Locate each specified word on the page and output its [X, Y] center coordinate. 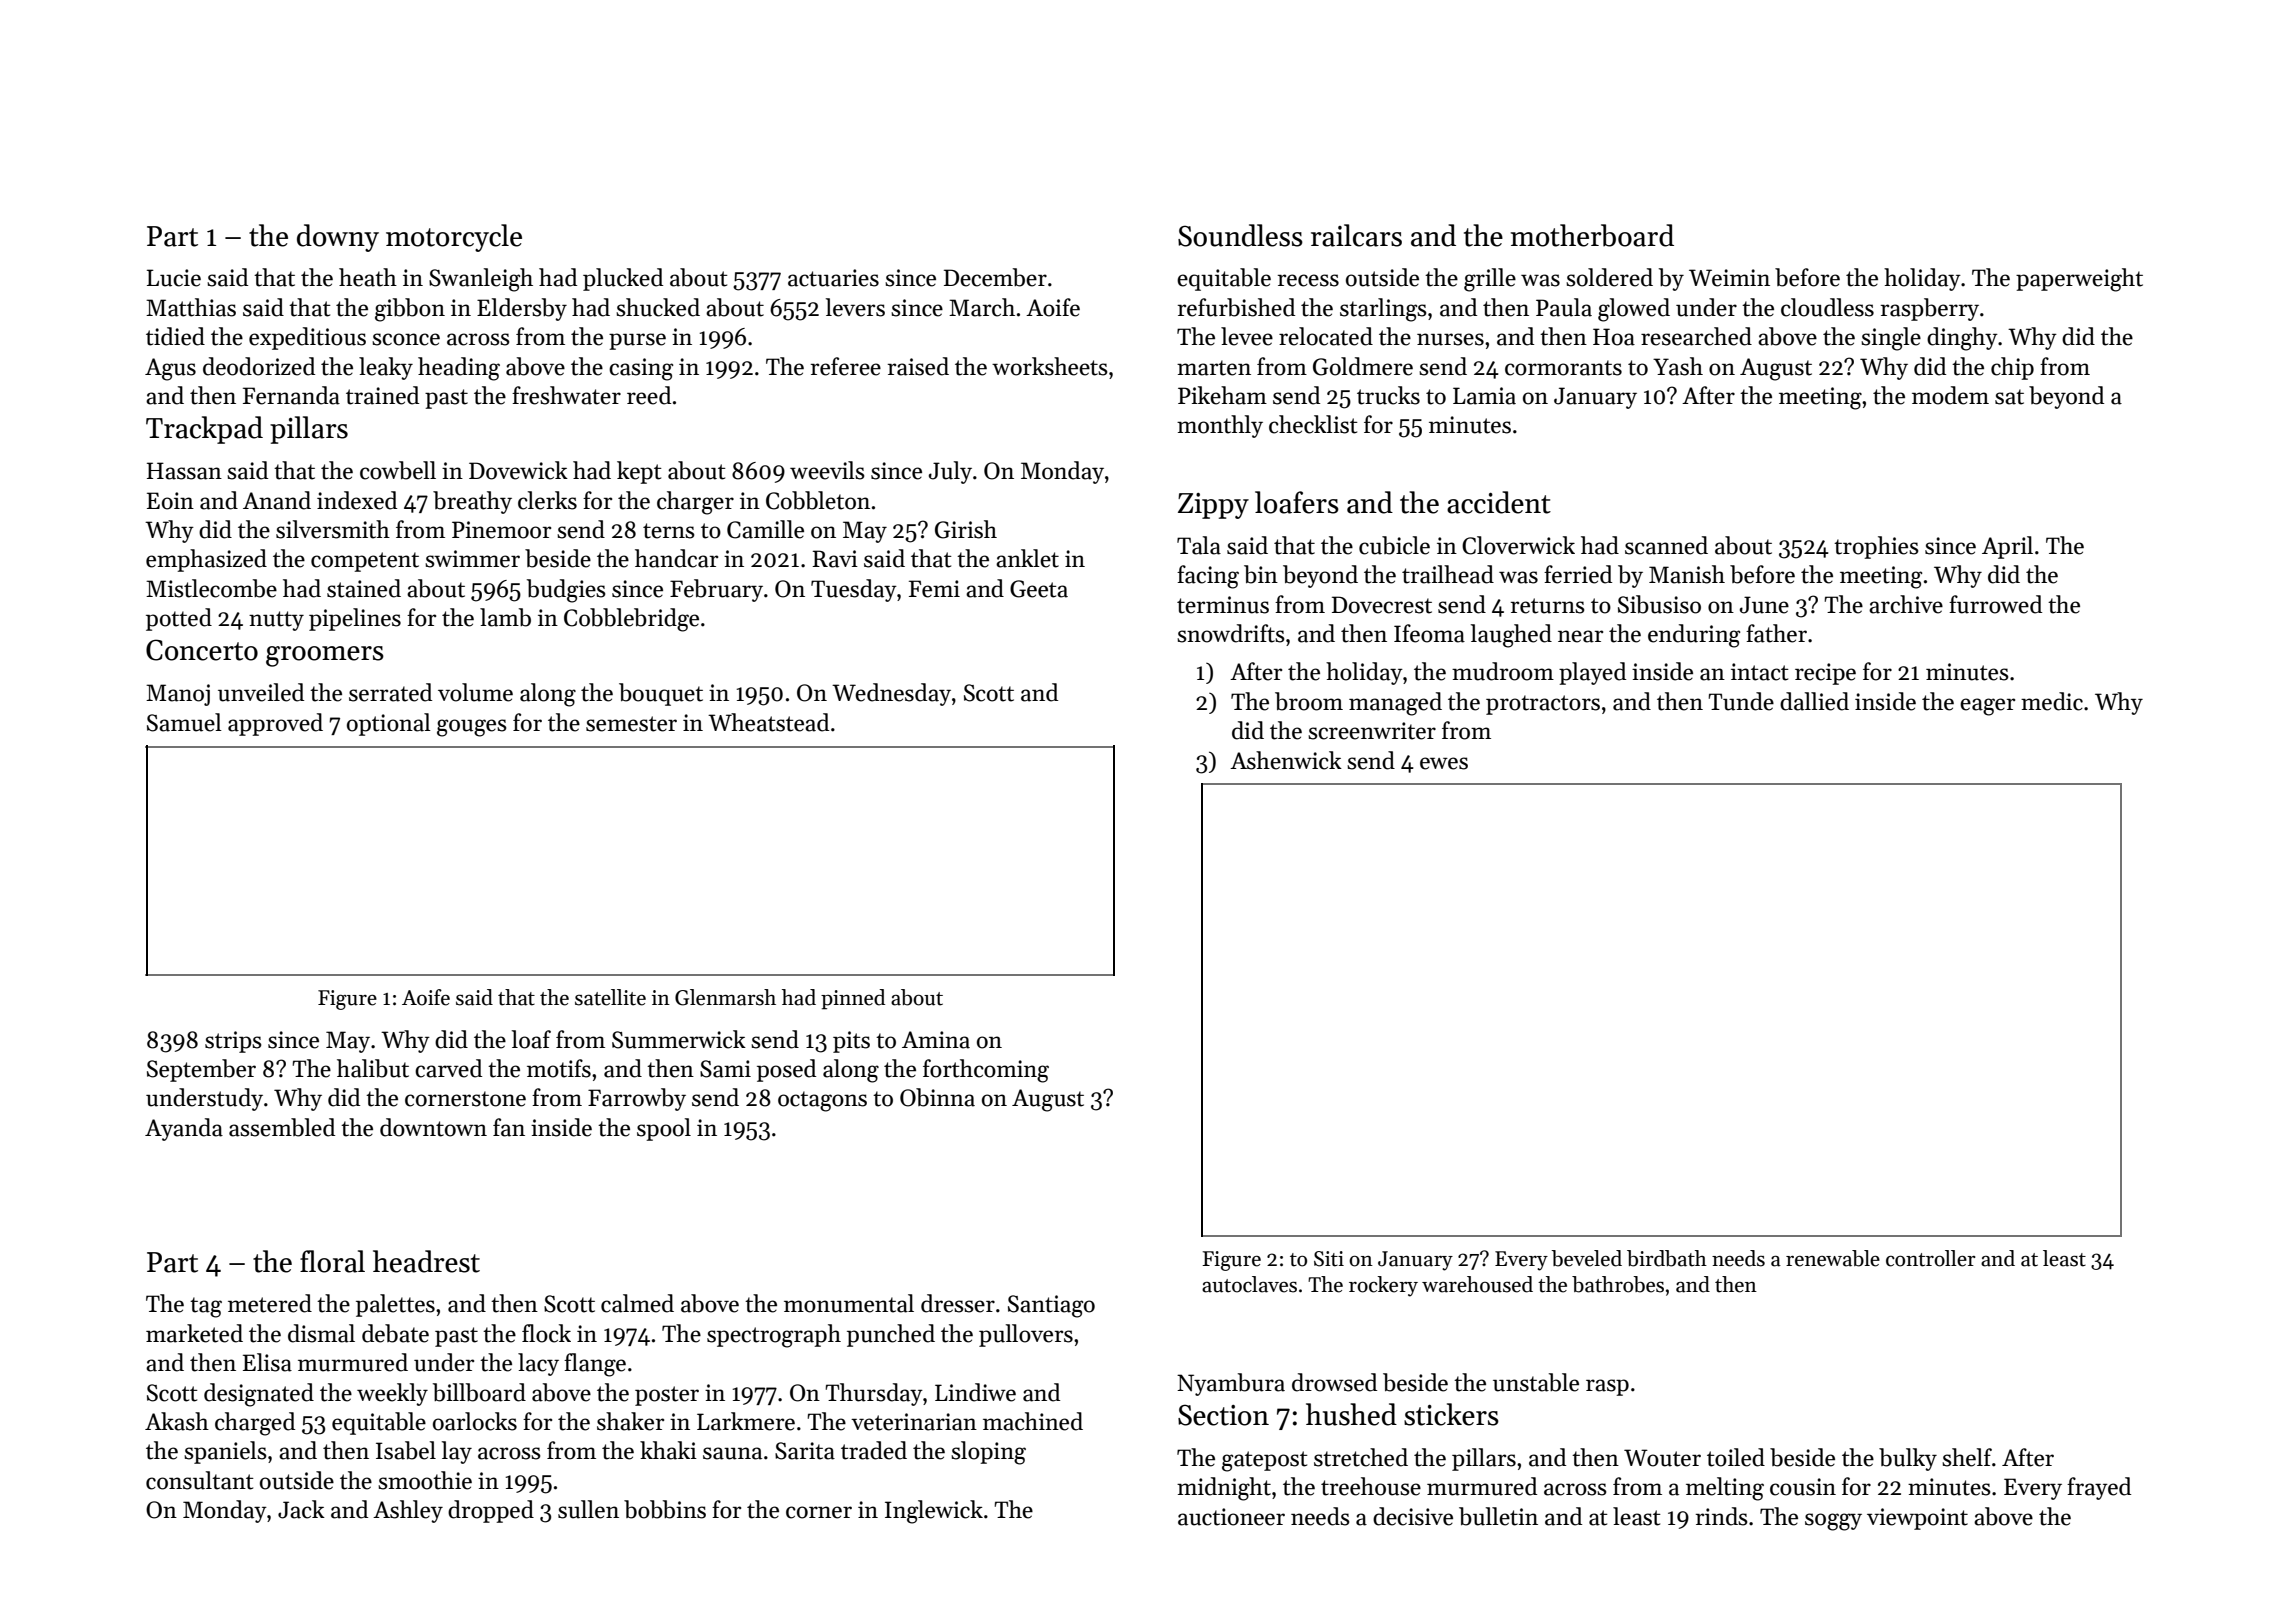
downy [338, 238]
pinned [853, 999]
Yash [1678, 366]
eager [1987, 707]
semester [631, 724]
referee [846, 366]
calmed [637, 1303]
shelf [1967, 1457]
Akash [177, 1421]
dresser [958, 1303]
